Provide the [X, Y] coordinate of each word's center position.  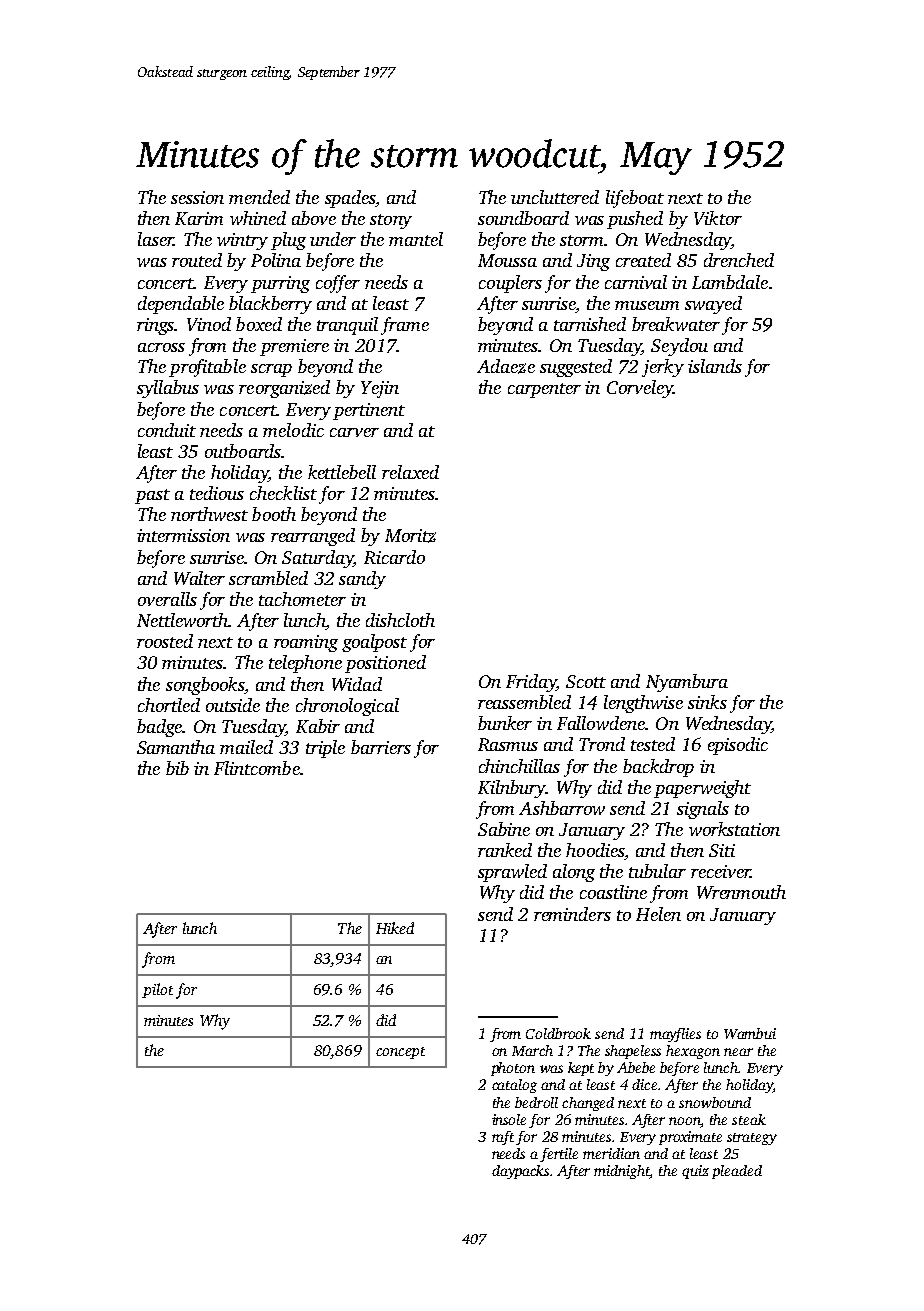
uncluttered [555, 197]
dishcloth [400, 620]
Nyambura [687, 683]
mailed [246, 747]
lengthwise [643, 704]
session [197, 197]
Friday [531, 683]
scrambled [268, 578]
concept [400, 1053]
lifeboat [635, 199]
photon [513, 1069]
